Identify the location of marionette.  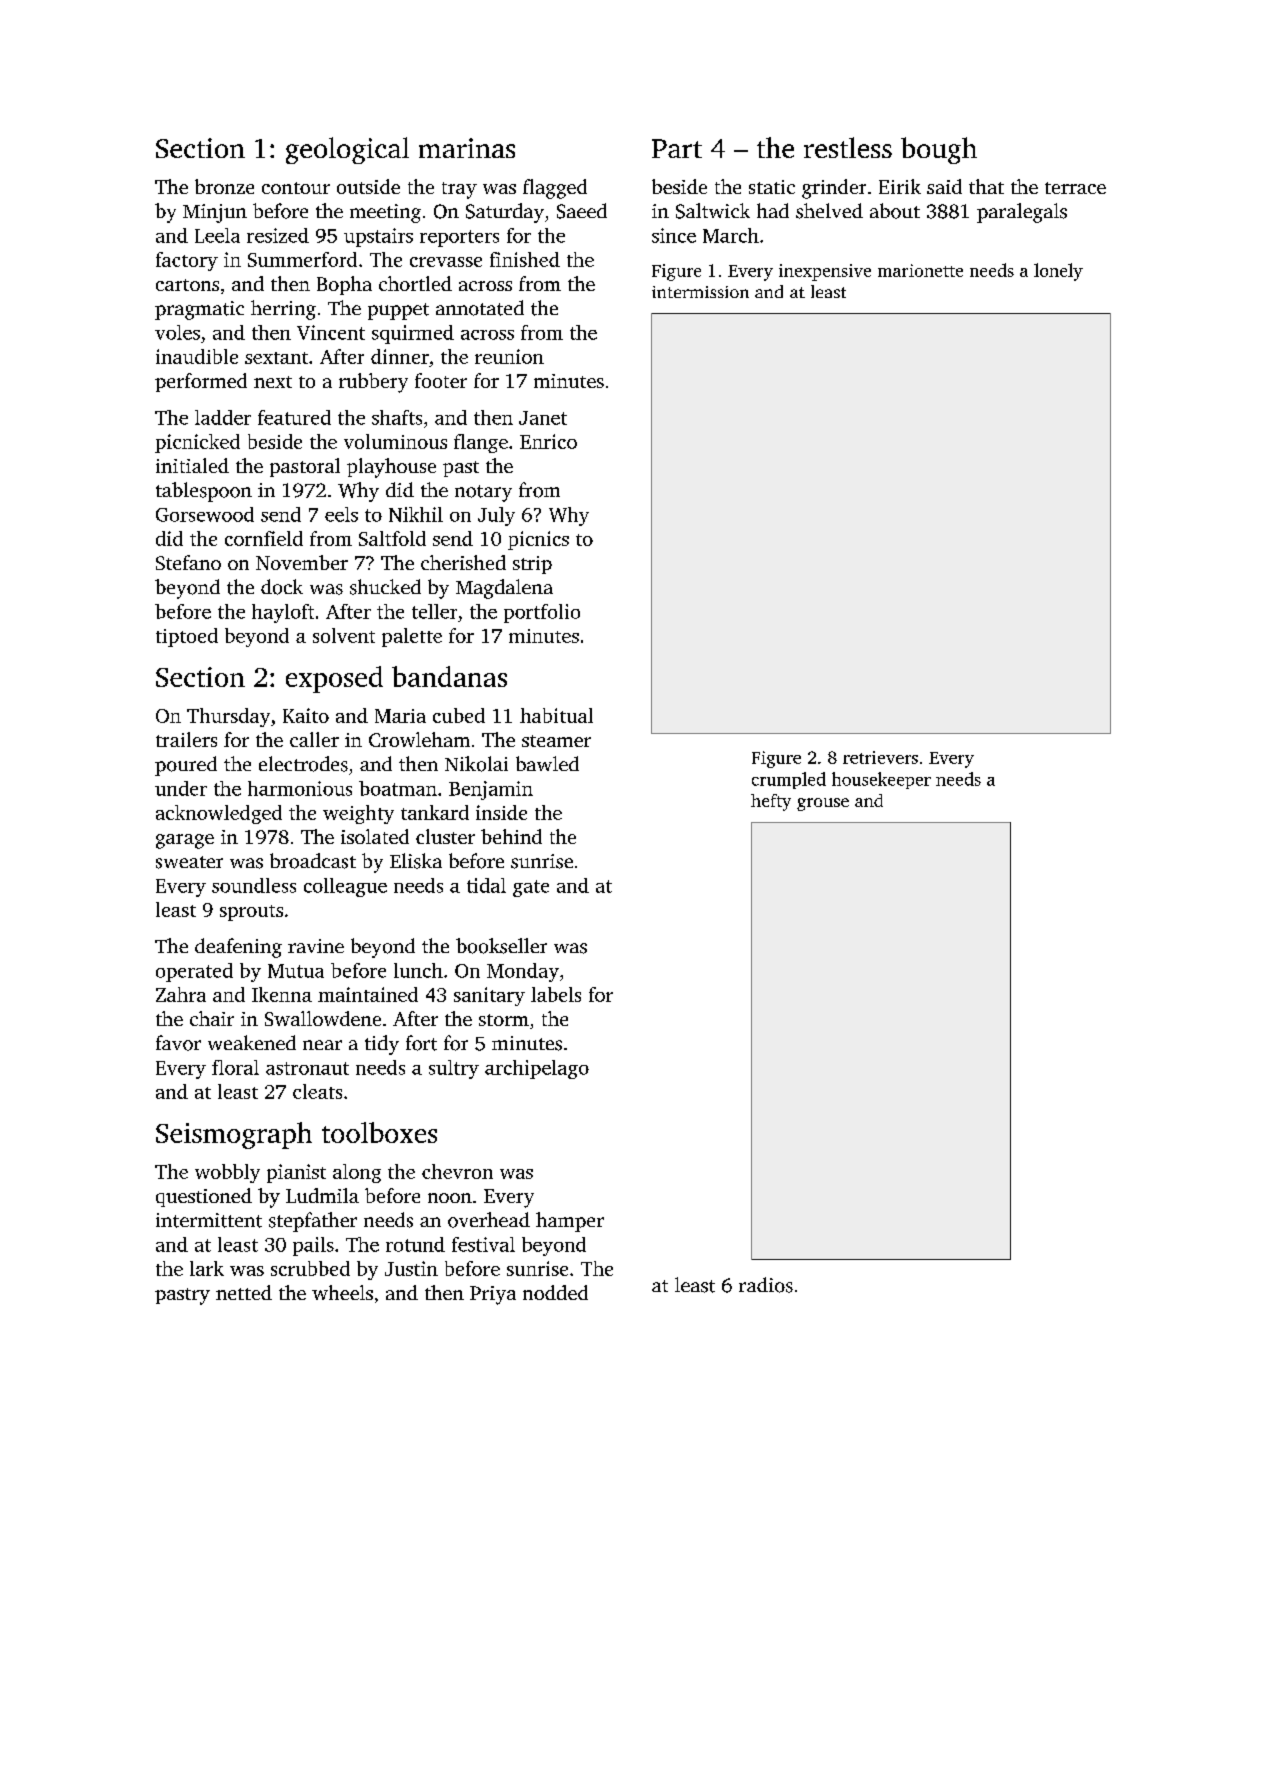
(920, 270).
